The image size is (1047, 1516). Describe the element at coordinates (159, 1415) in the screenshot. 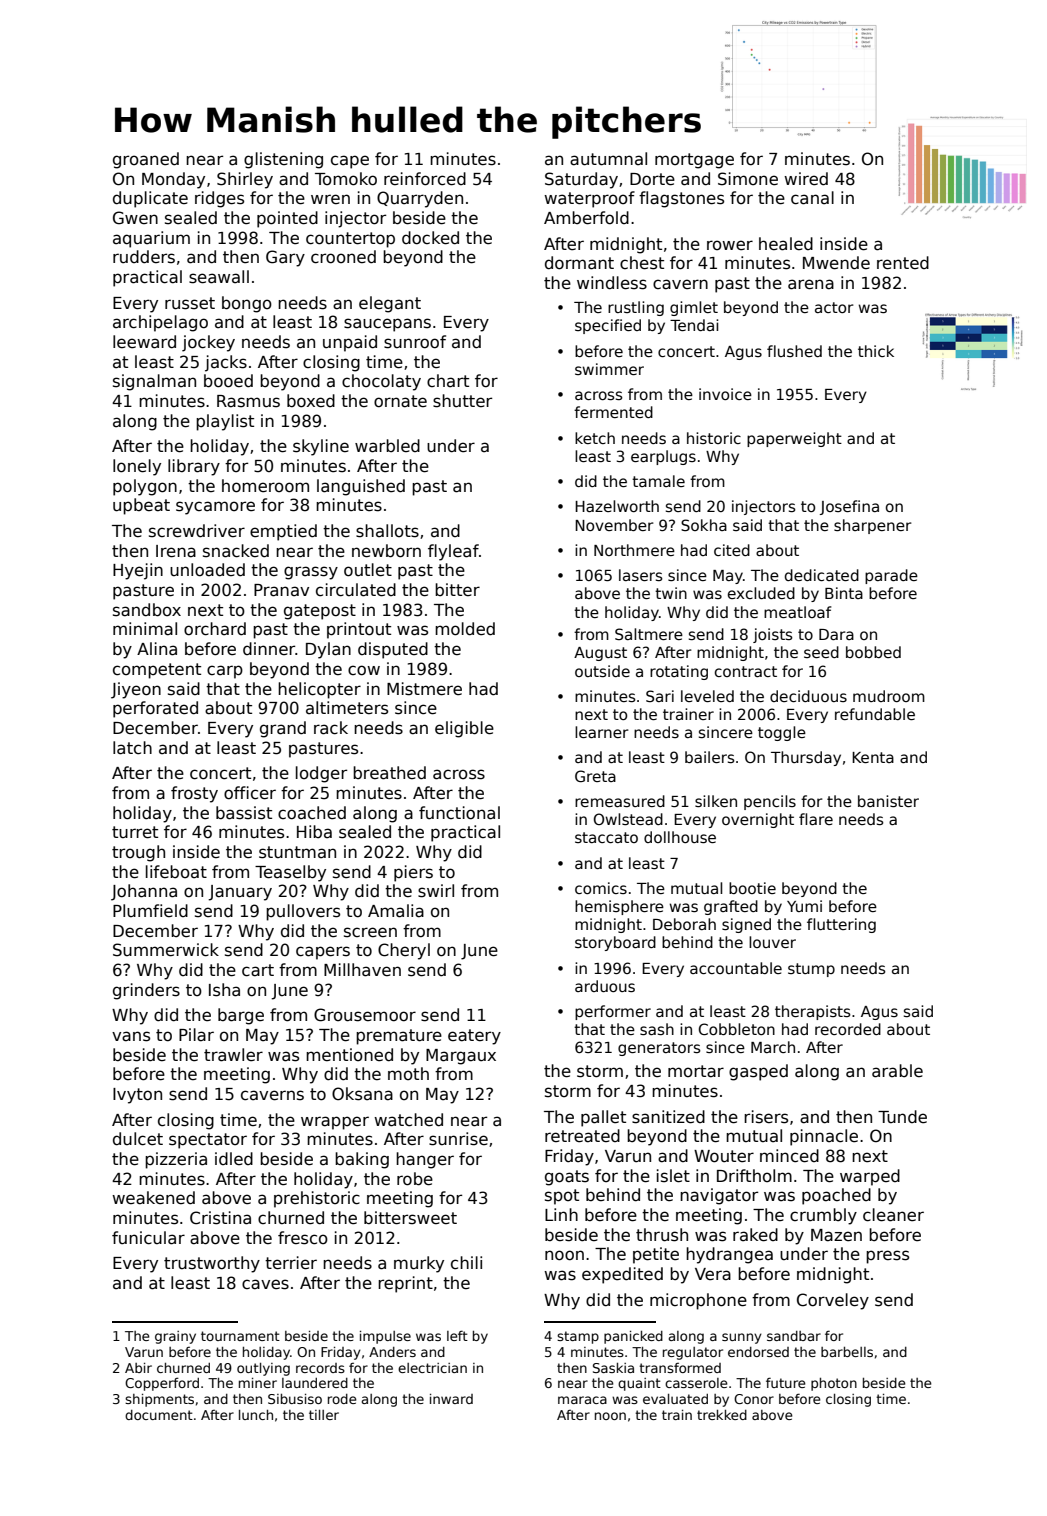

I see `document` at that location.
